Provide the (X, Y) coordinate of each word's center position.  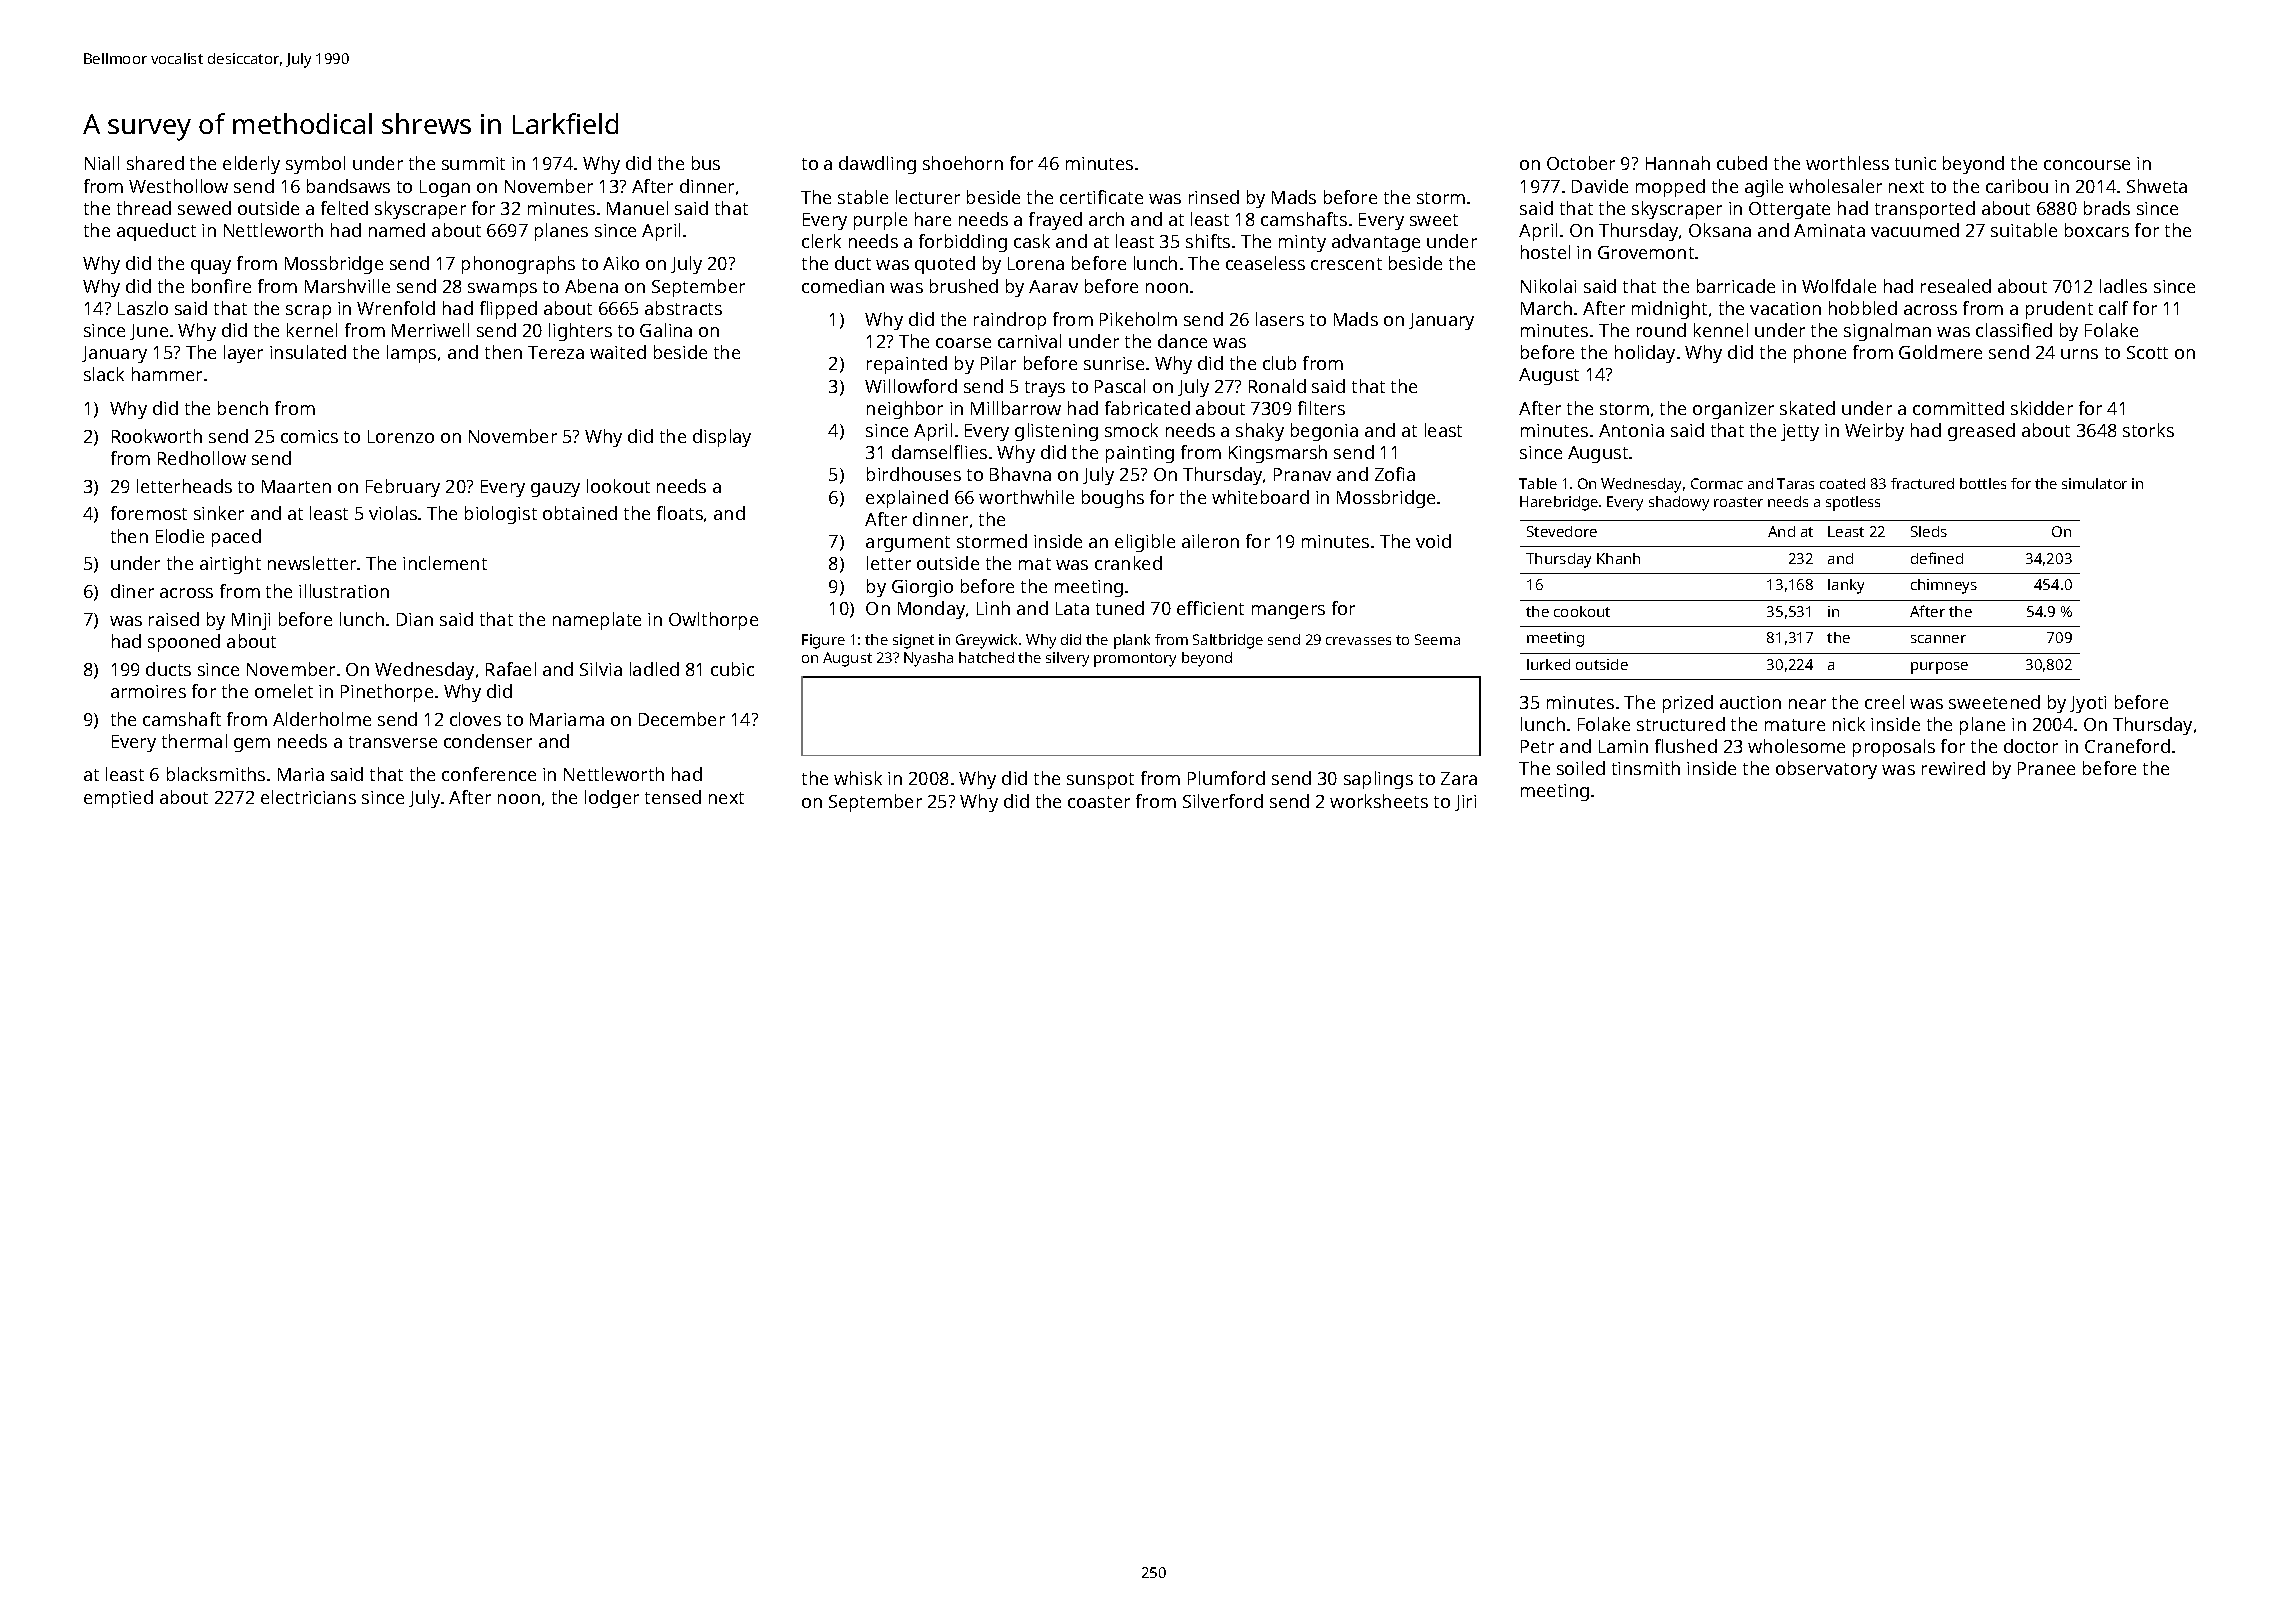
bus (706, 163)
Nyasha (928, 659)
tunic (1915, 163)
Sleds (1929, 531)
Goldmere (1940, 352)
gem (252, 745)
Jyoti (2088, 704)
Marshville (347, 286)
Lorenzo (401, 436)
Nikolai (1548, 286)
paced (236, 538)
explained (907, 499)
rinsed (1214, 197)
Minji (251, 621)
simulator (2094, 483)
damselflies (939, 452)
